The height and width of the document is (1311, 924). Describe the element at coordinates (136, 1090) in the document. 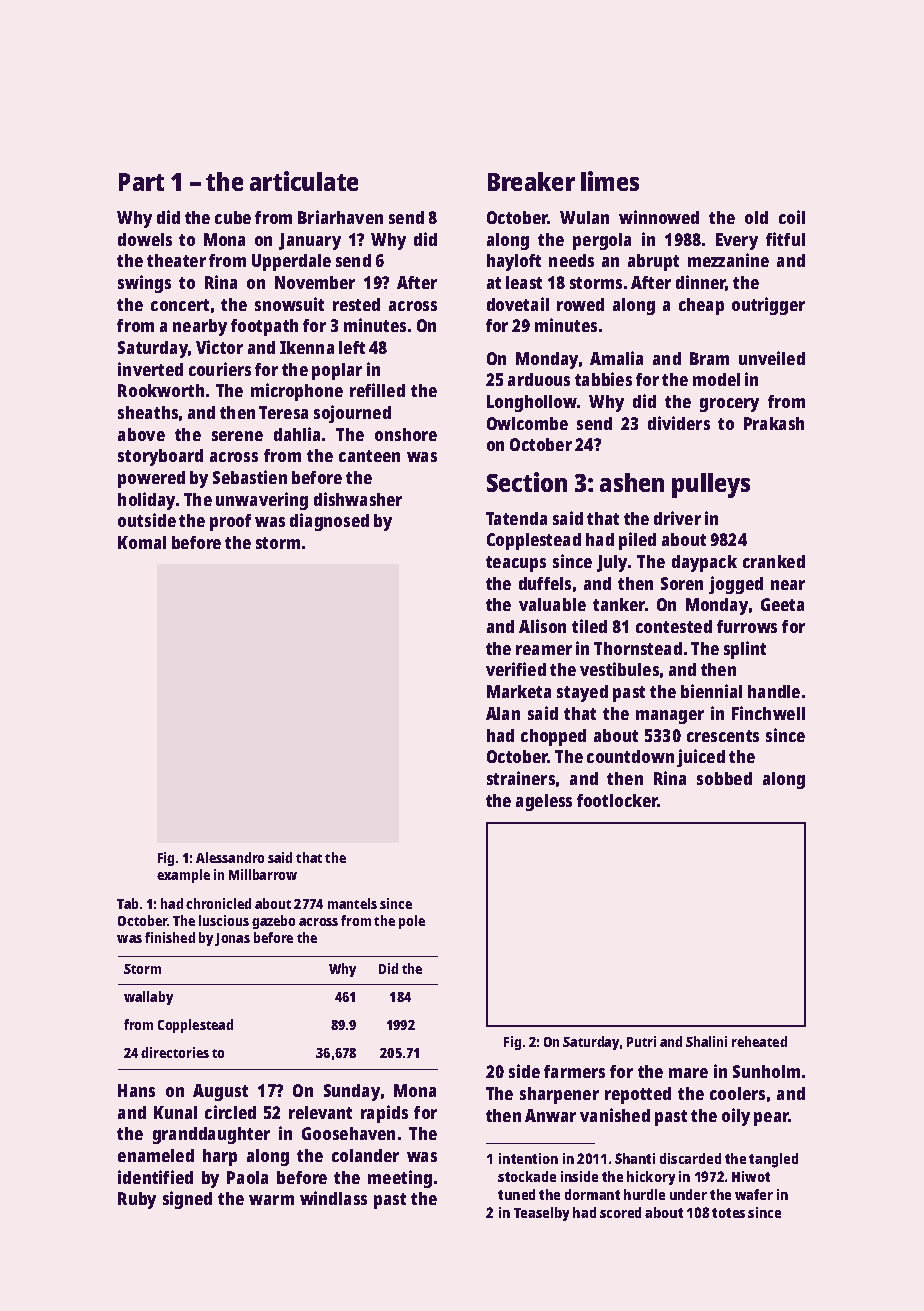

I see `Hans` at that location.
